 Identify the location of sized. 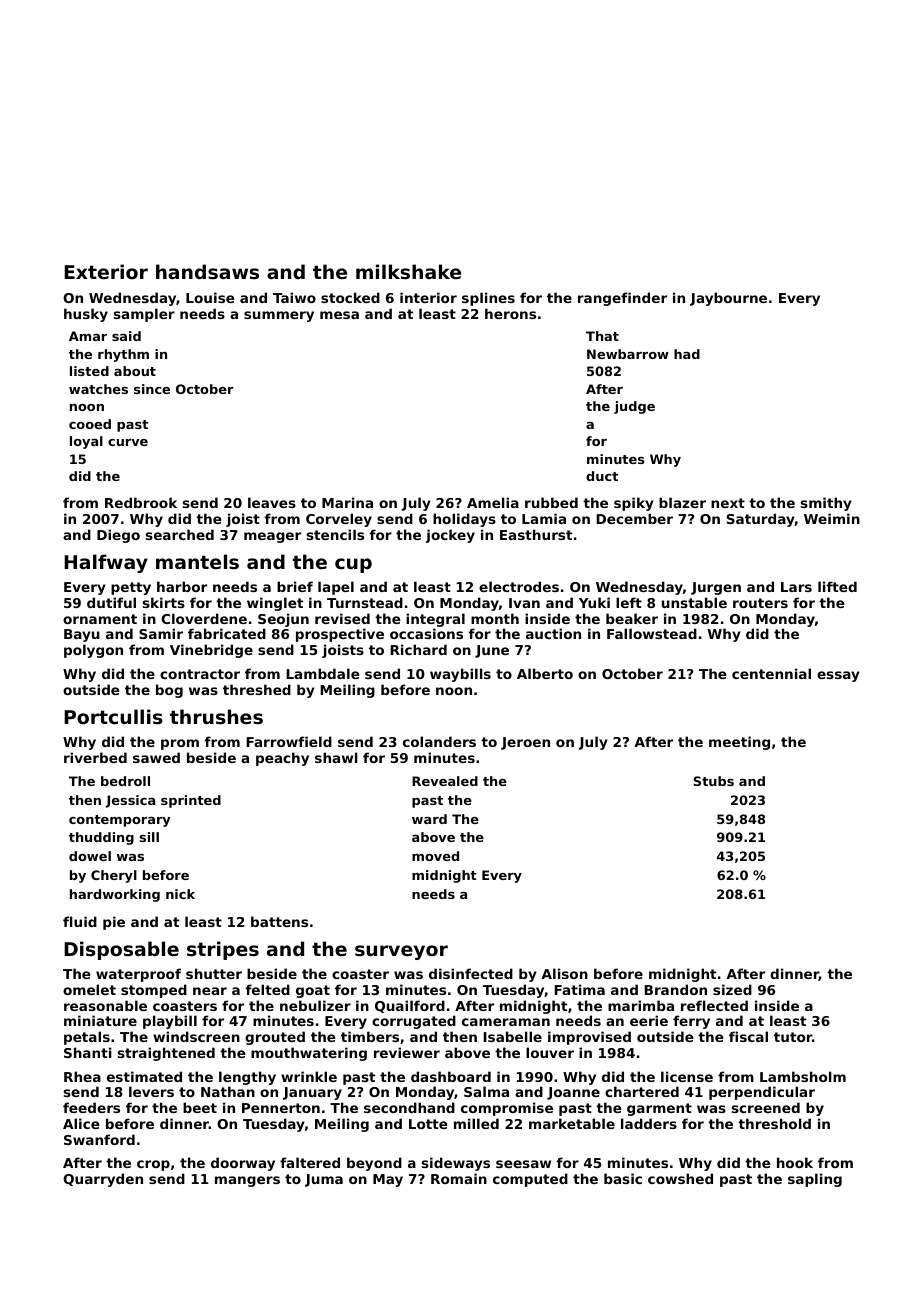
(732, 989).
